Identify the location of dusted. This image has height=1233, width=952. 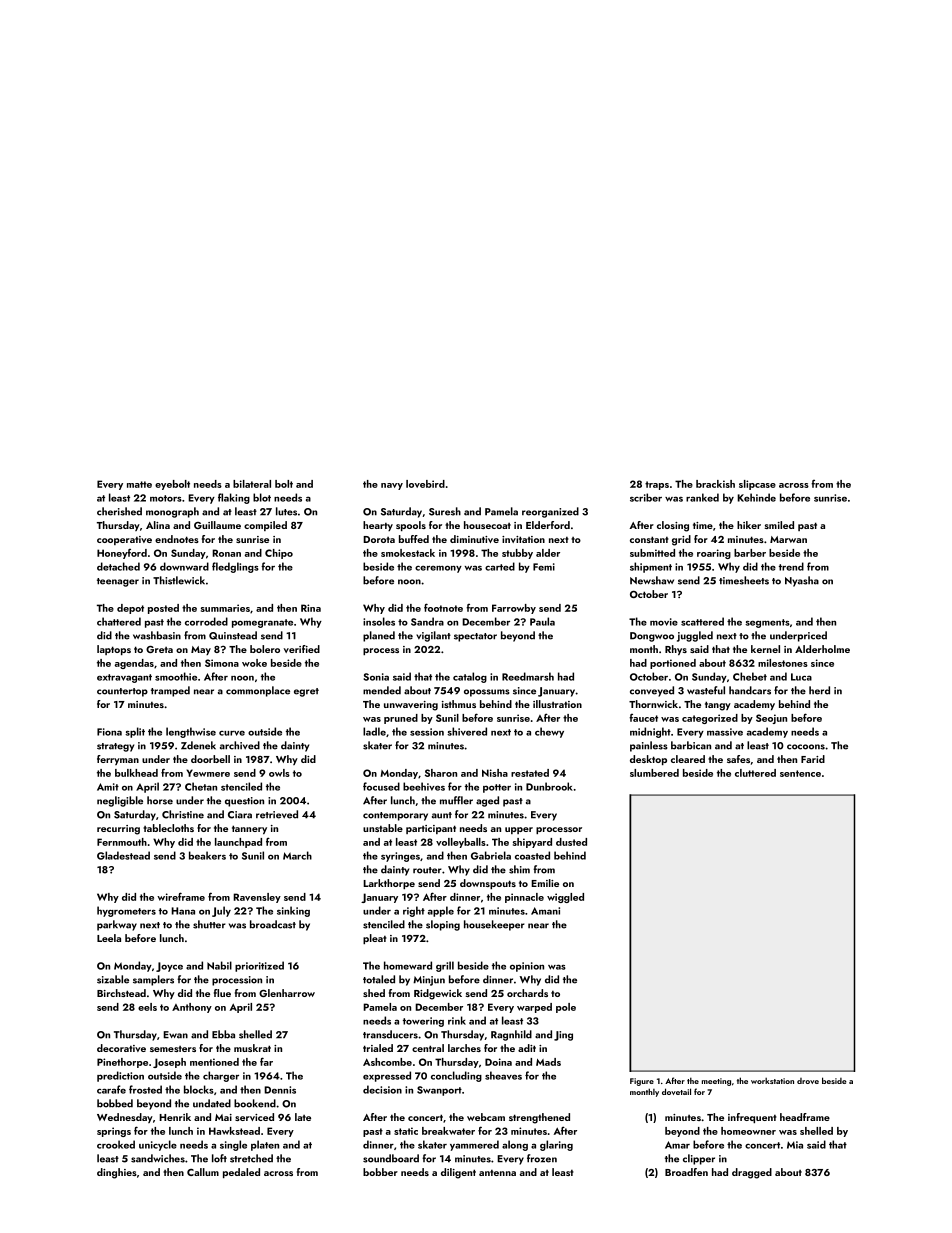
(571, 842).
